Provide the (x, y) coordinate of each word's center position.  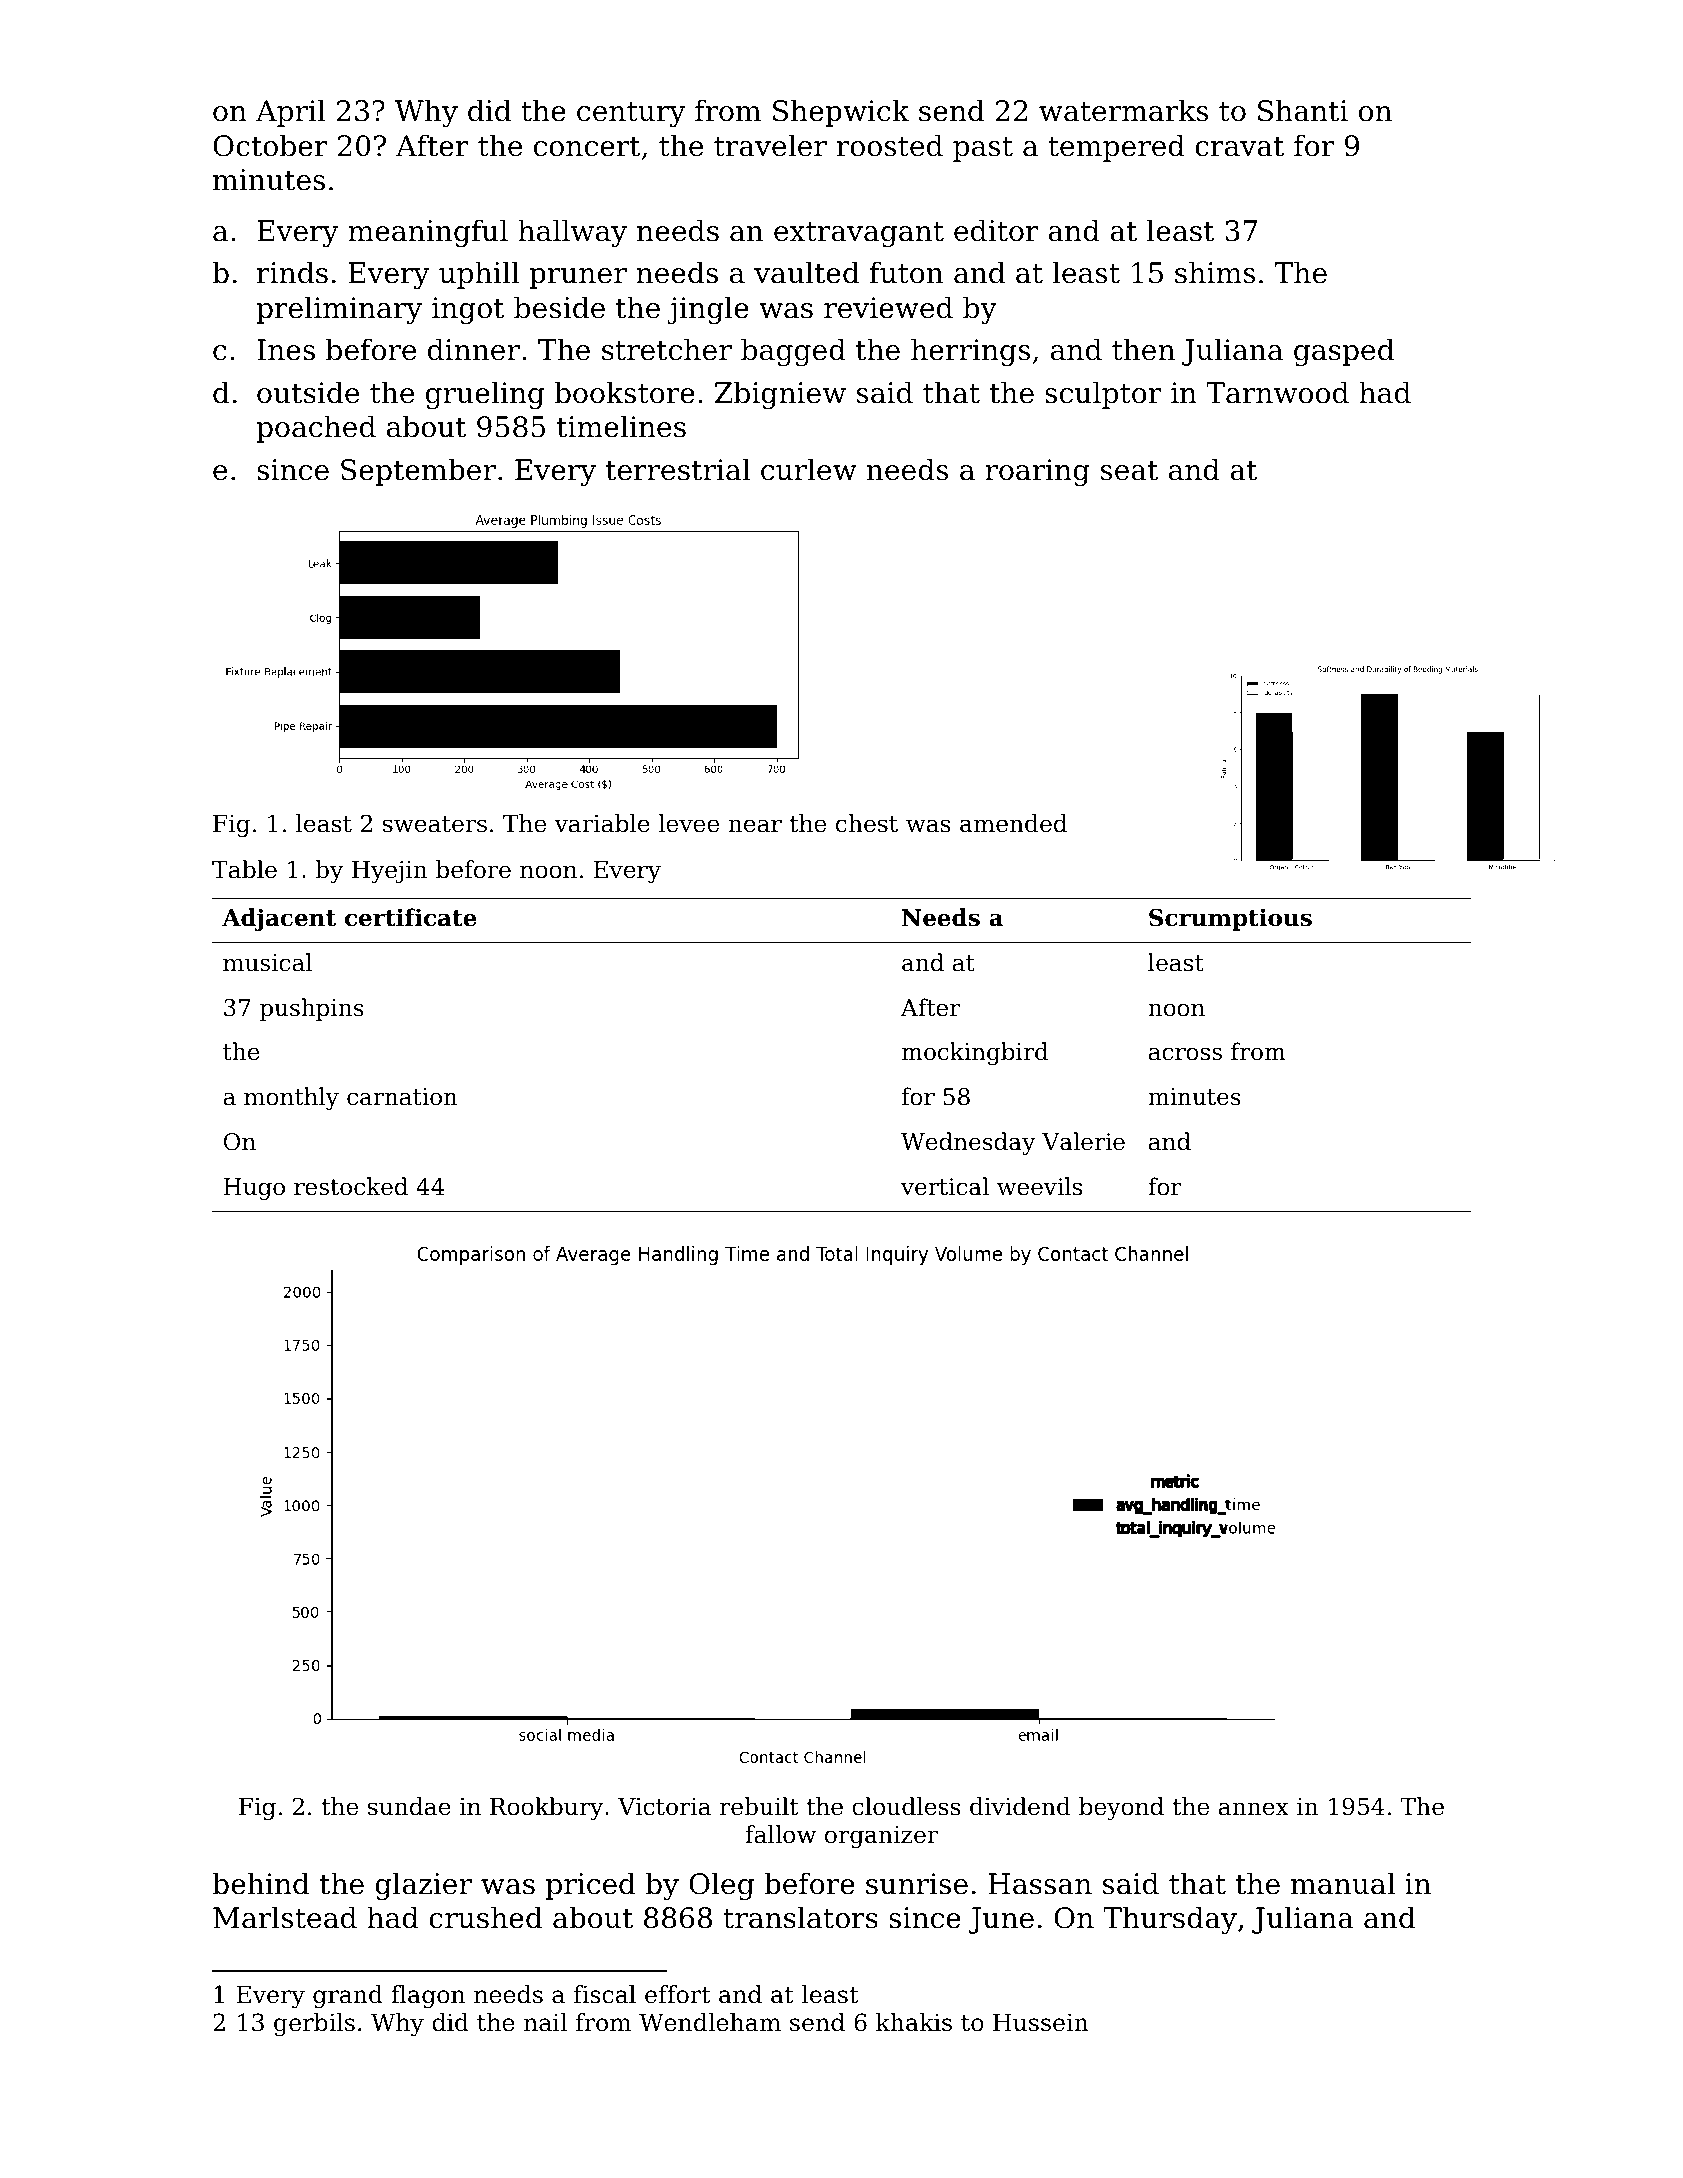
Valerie (1083, 1141)
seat (1129, 471)
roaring (1037, 472)
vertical (945, 1186)
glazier (423, 1886)
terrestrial (678, 469)
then (1143, 349)
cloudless (906, 1806)
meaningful (428, 233)
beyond (1121, 1808)
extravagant (859, 234)
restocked (351, 1186)
